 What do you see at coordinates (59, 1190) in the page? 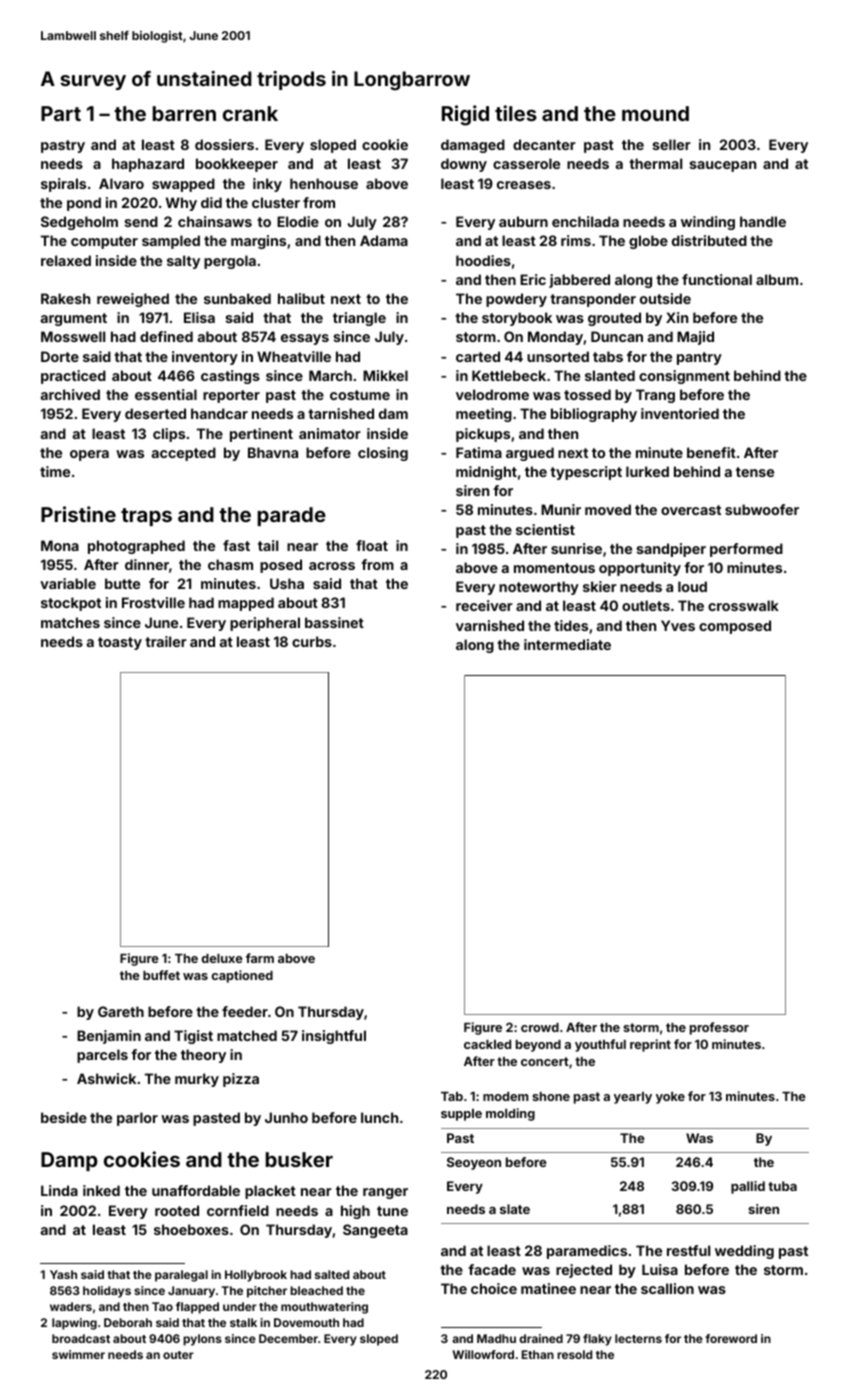
I see `Linda` at bounding box center [59, 1190].
